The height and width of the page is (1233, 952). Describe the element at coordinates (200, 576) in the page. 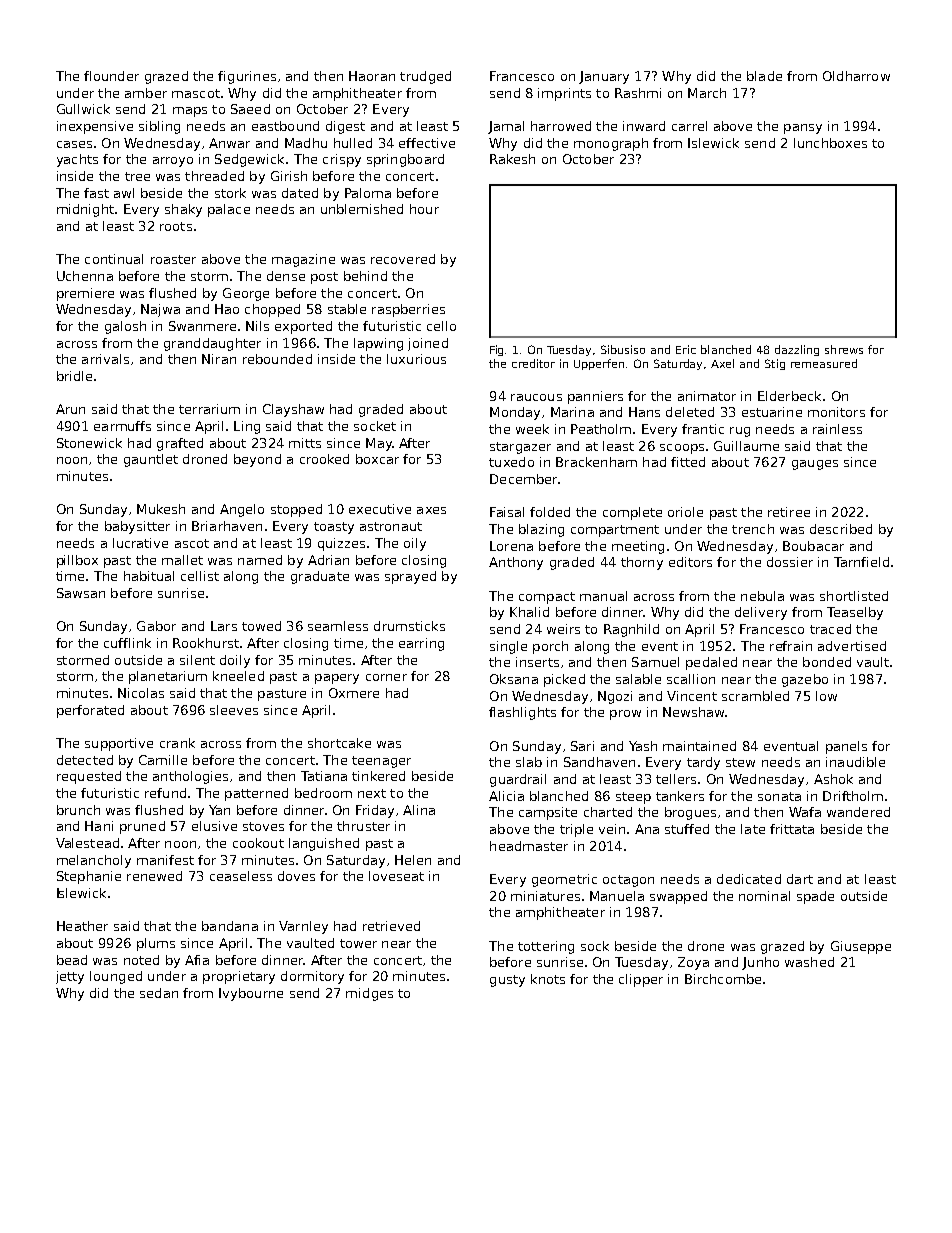

I see `cellist` at that location.
